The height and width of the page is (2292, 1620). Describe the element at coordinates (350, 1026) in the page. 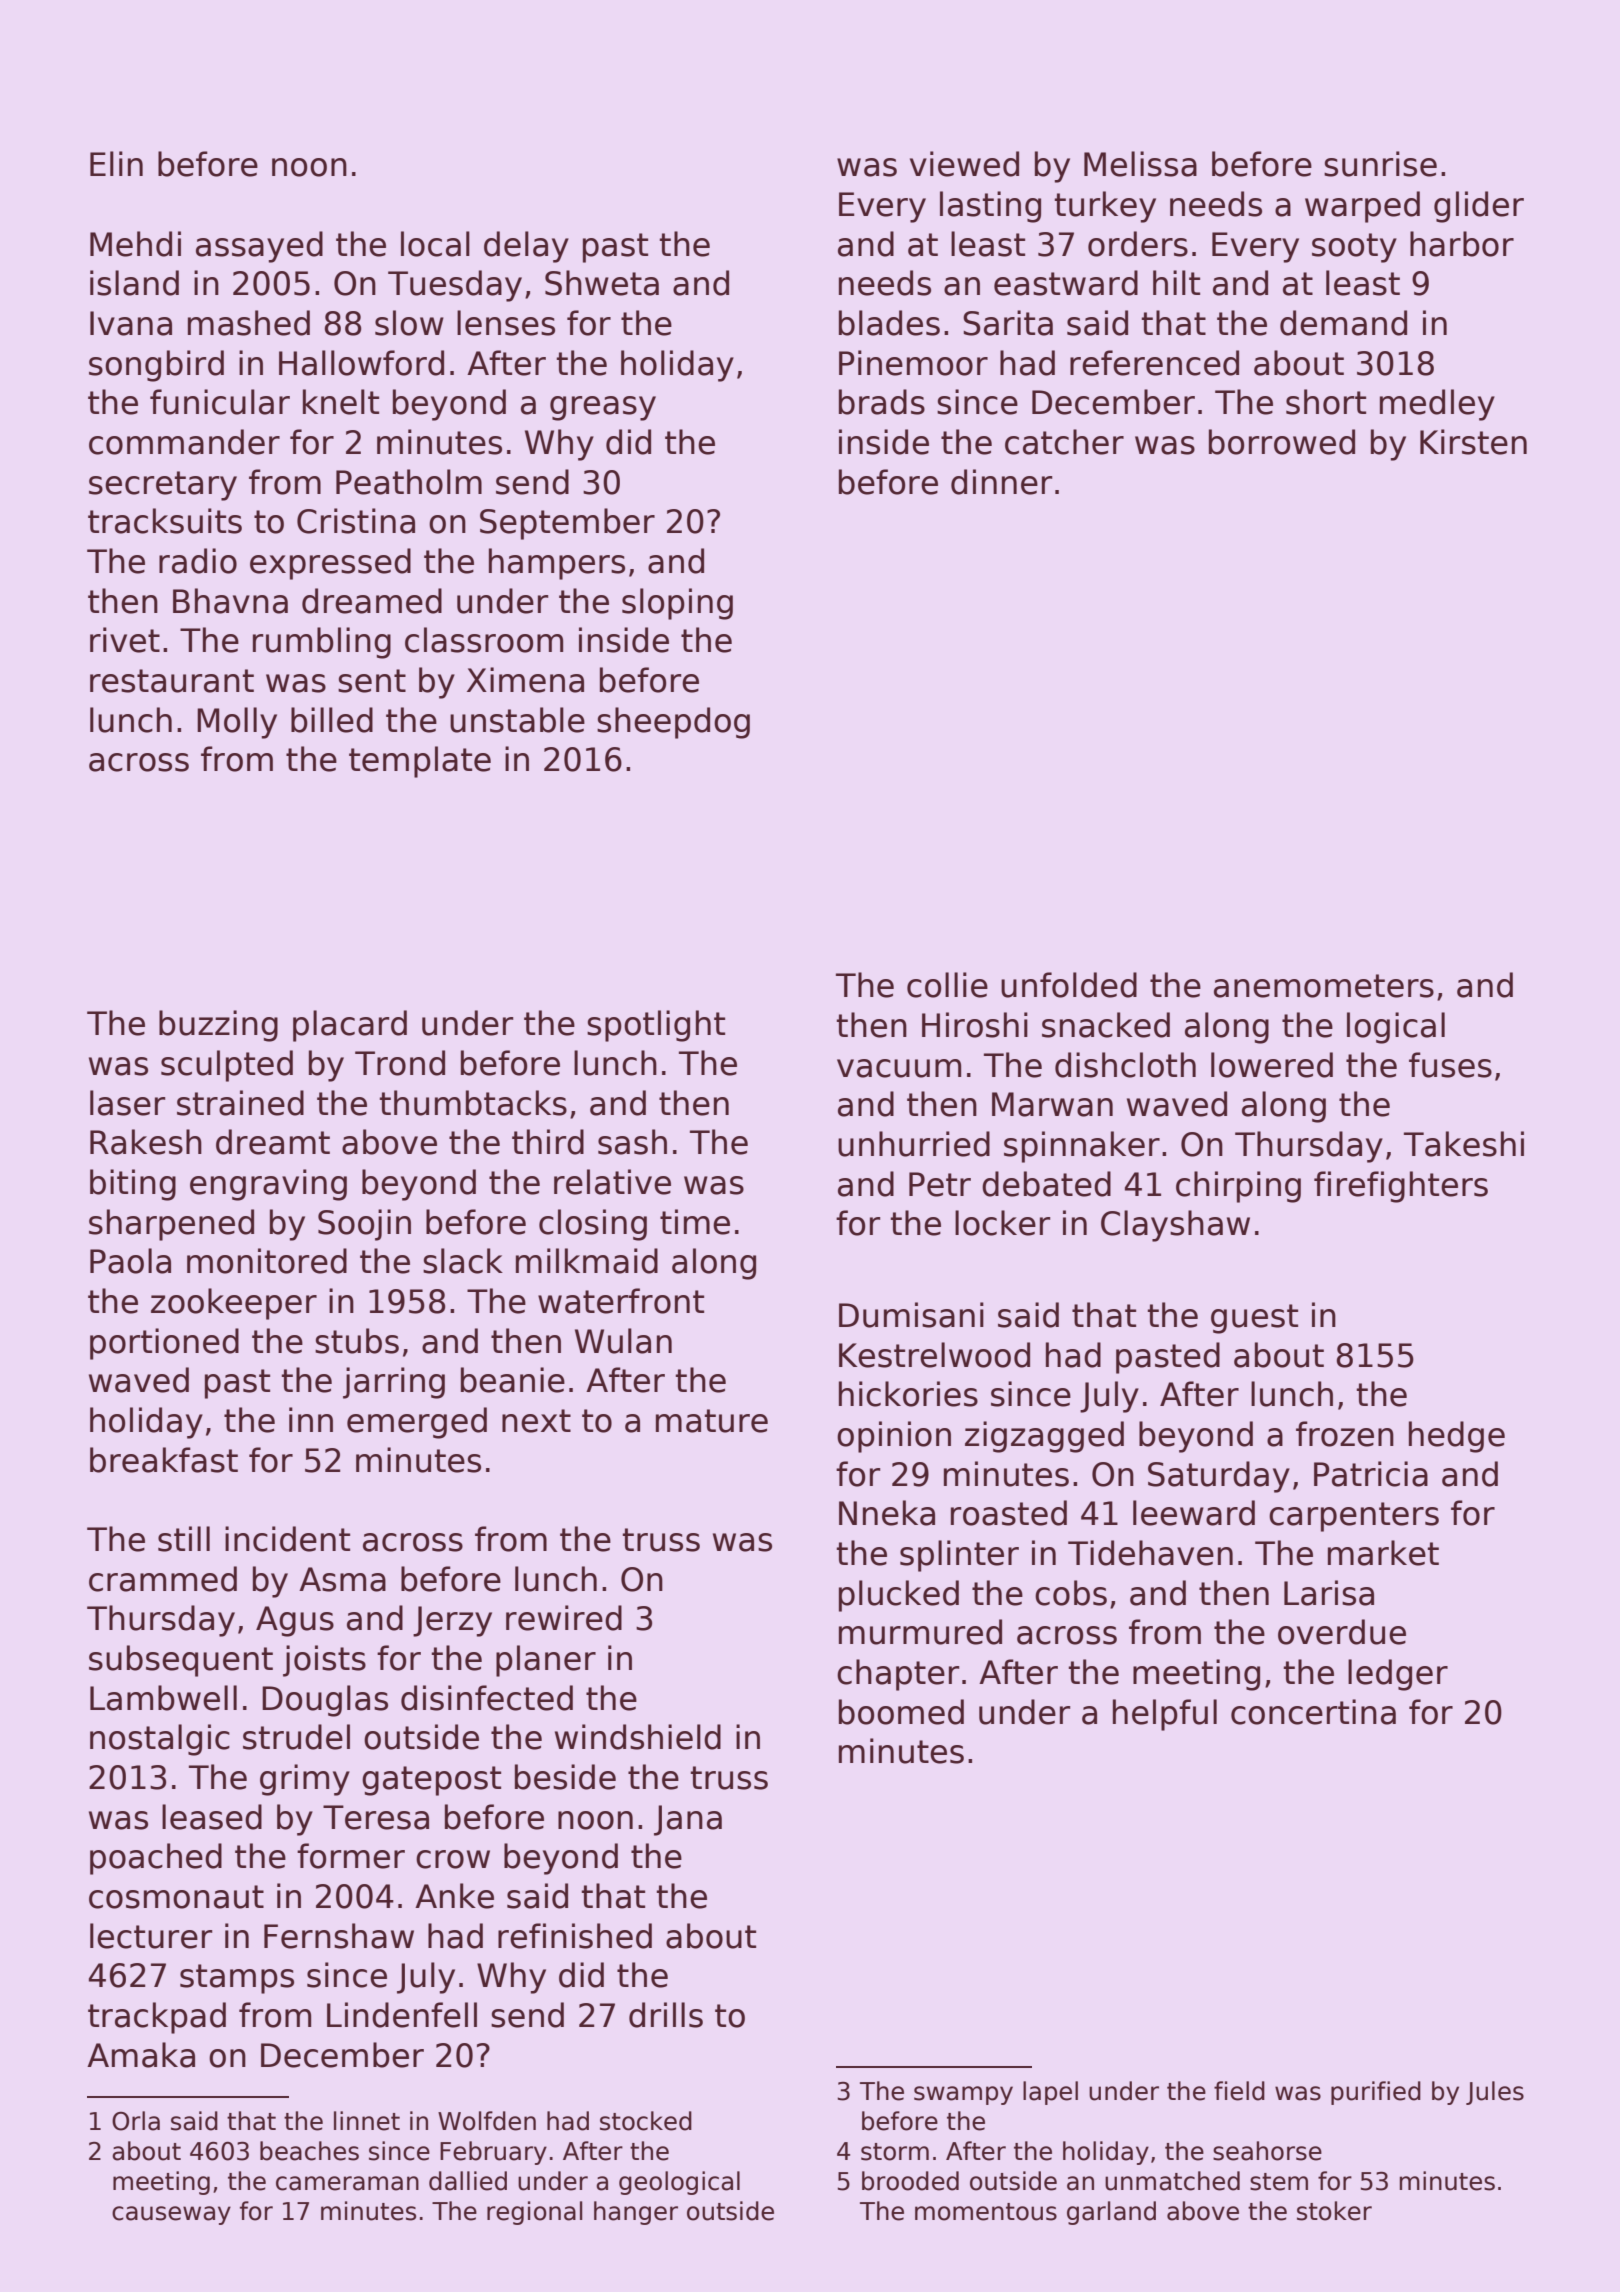

I see `placard` at that location.
